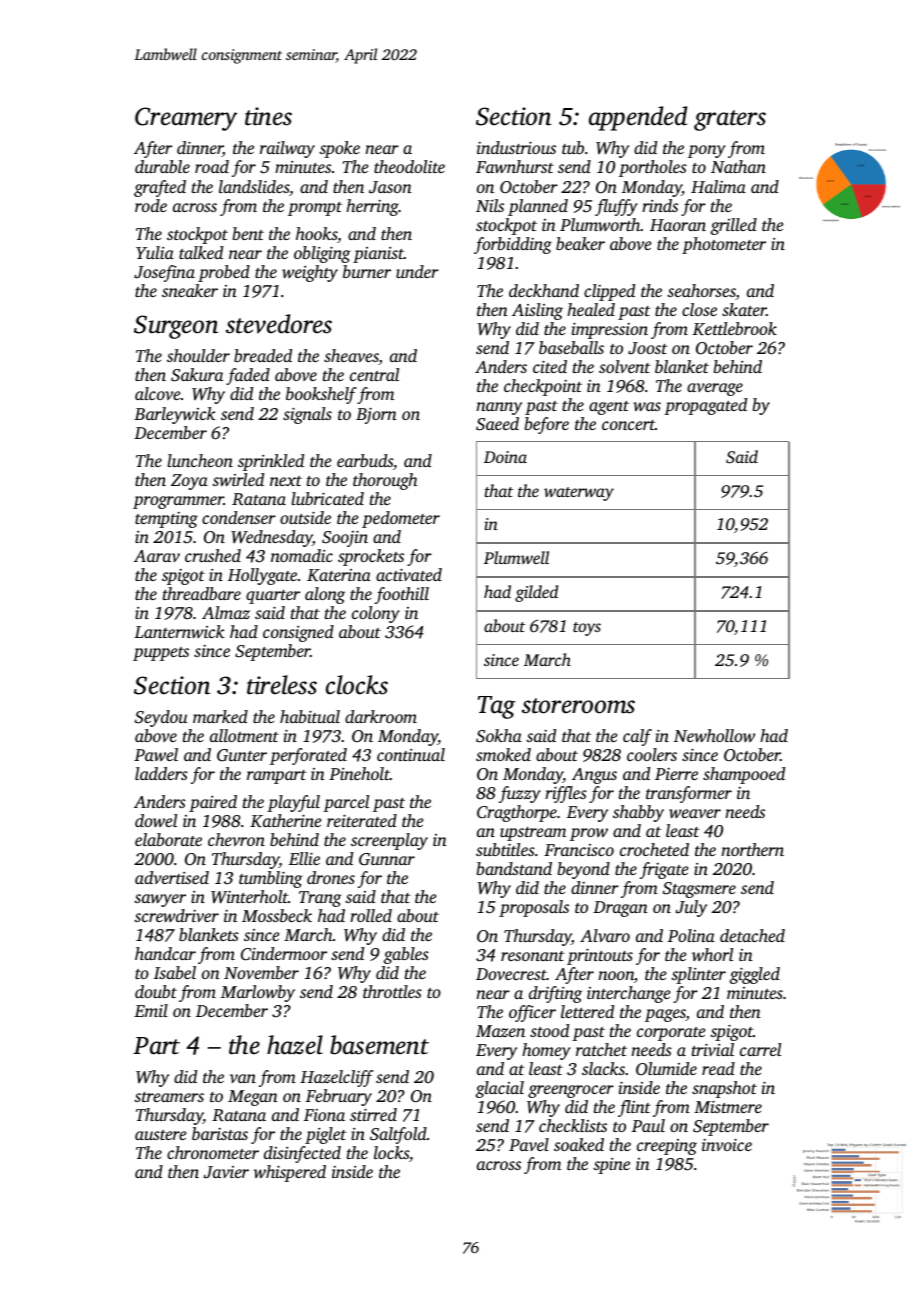 The height and width of the image is (1314, 924). I want to click on Creamery, so click(186, 119).
